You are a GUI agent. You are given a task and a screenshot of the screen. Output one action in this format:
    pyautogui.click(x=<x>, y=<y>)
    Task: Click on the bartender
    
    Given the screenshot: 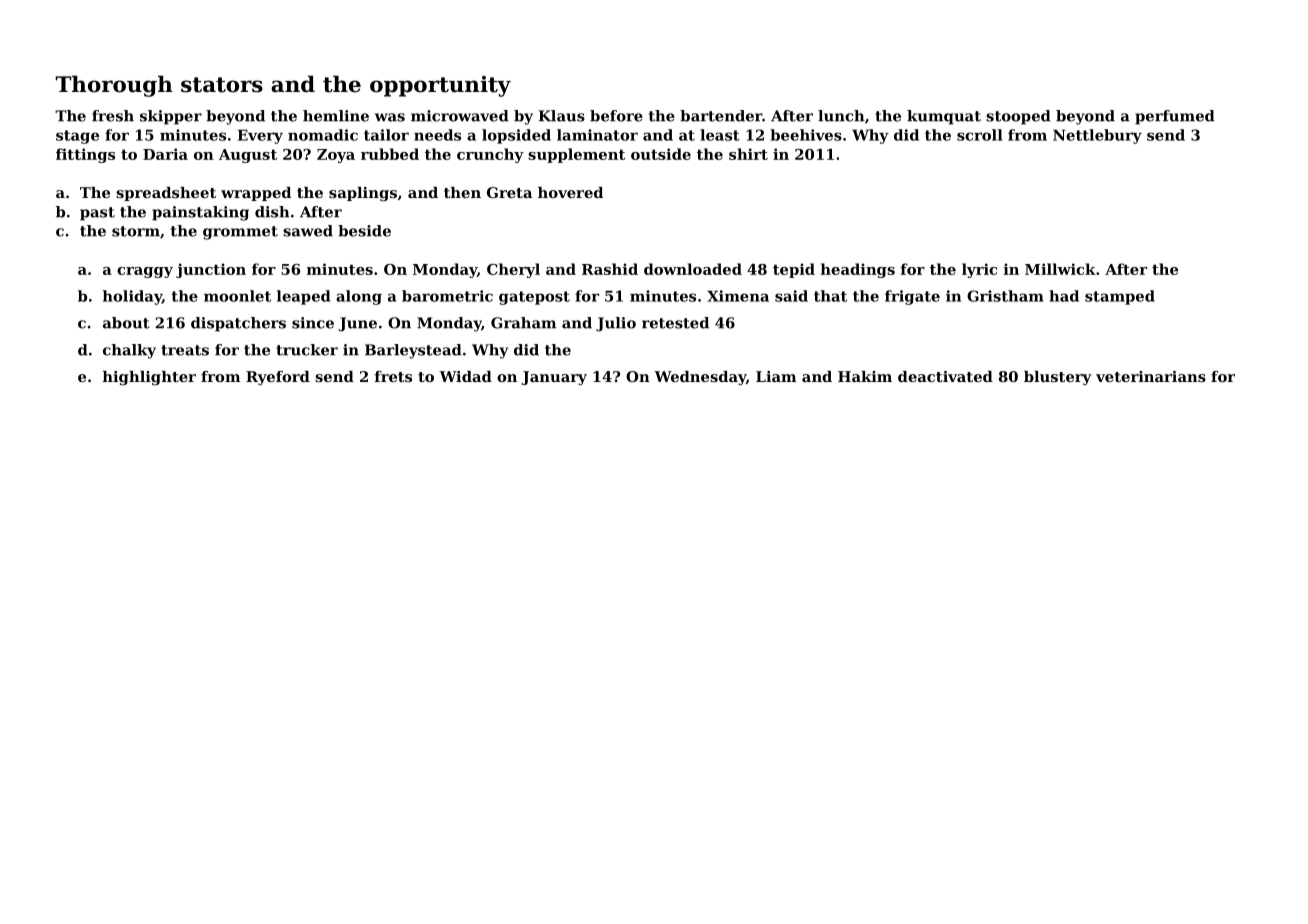 What is the action you would take?
    pyautogui.click(x=721, y=116)
